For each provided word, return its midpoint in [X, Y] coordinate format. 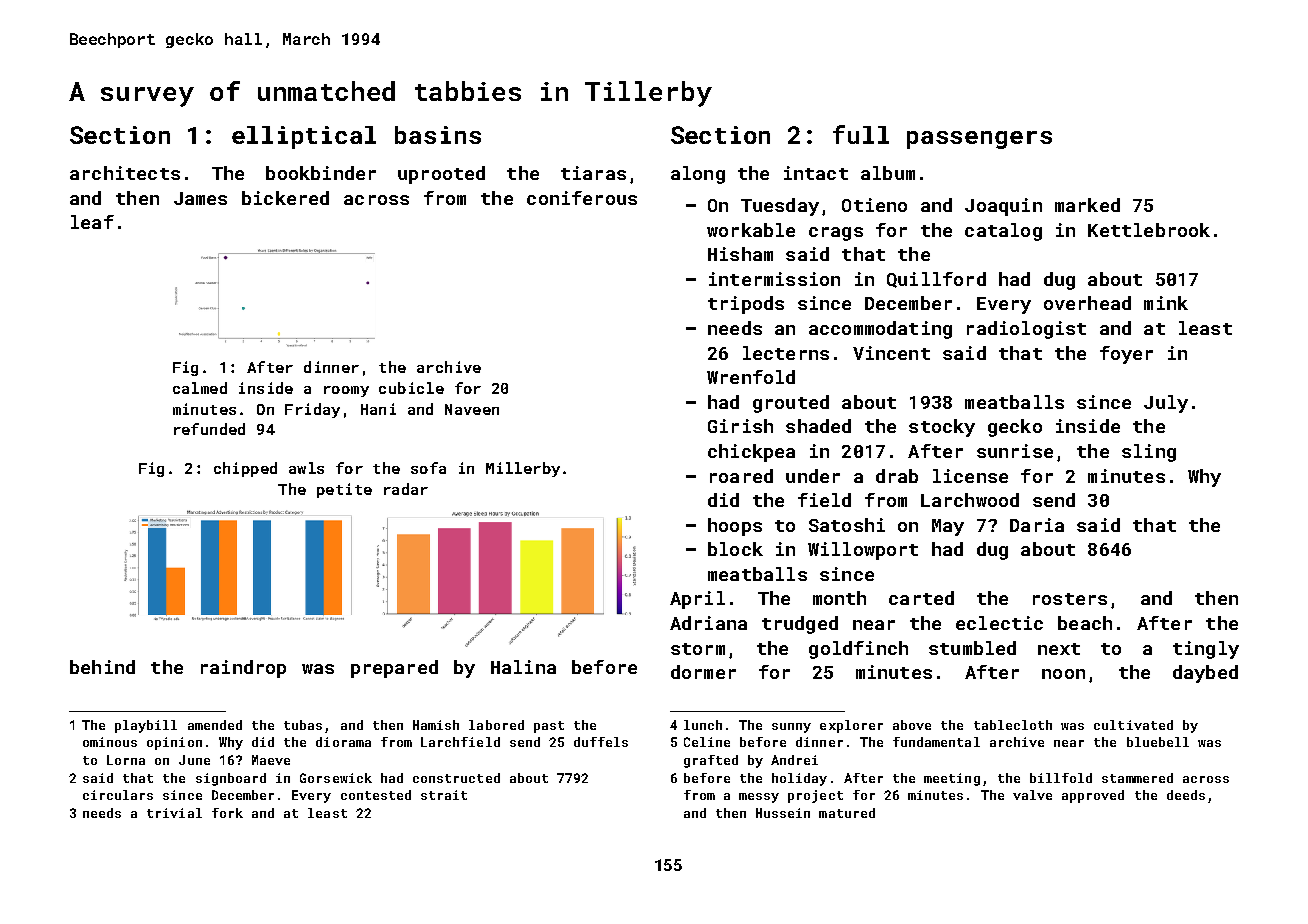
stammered [1137, 778]
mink [1166, 303]
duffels [601, 742]
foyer [1126, 355]
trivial [174, 813]
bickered [285, 198]
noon [1063, 674]
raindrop [243, 669]
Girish [740, 426]
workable [751, 230]
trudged [800, 625]
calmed [200, 388]
